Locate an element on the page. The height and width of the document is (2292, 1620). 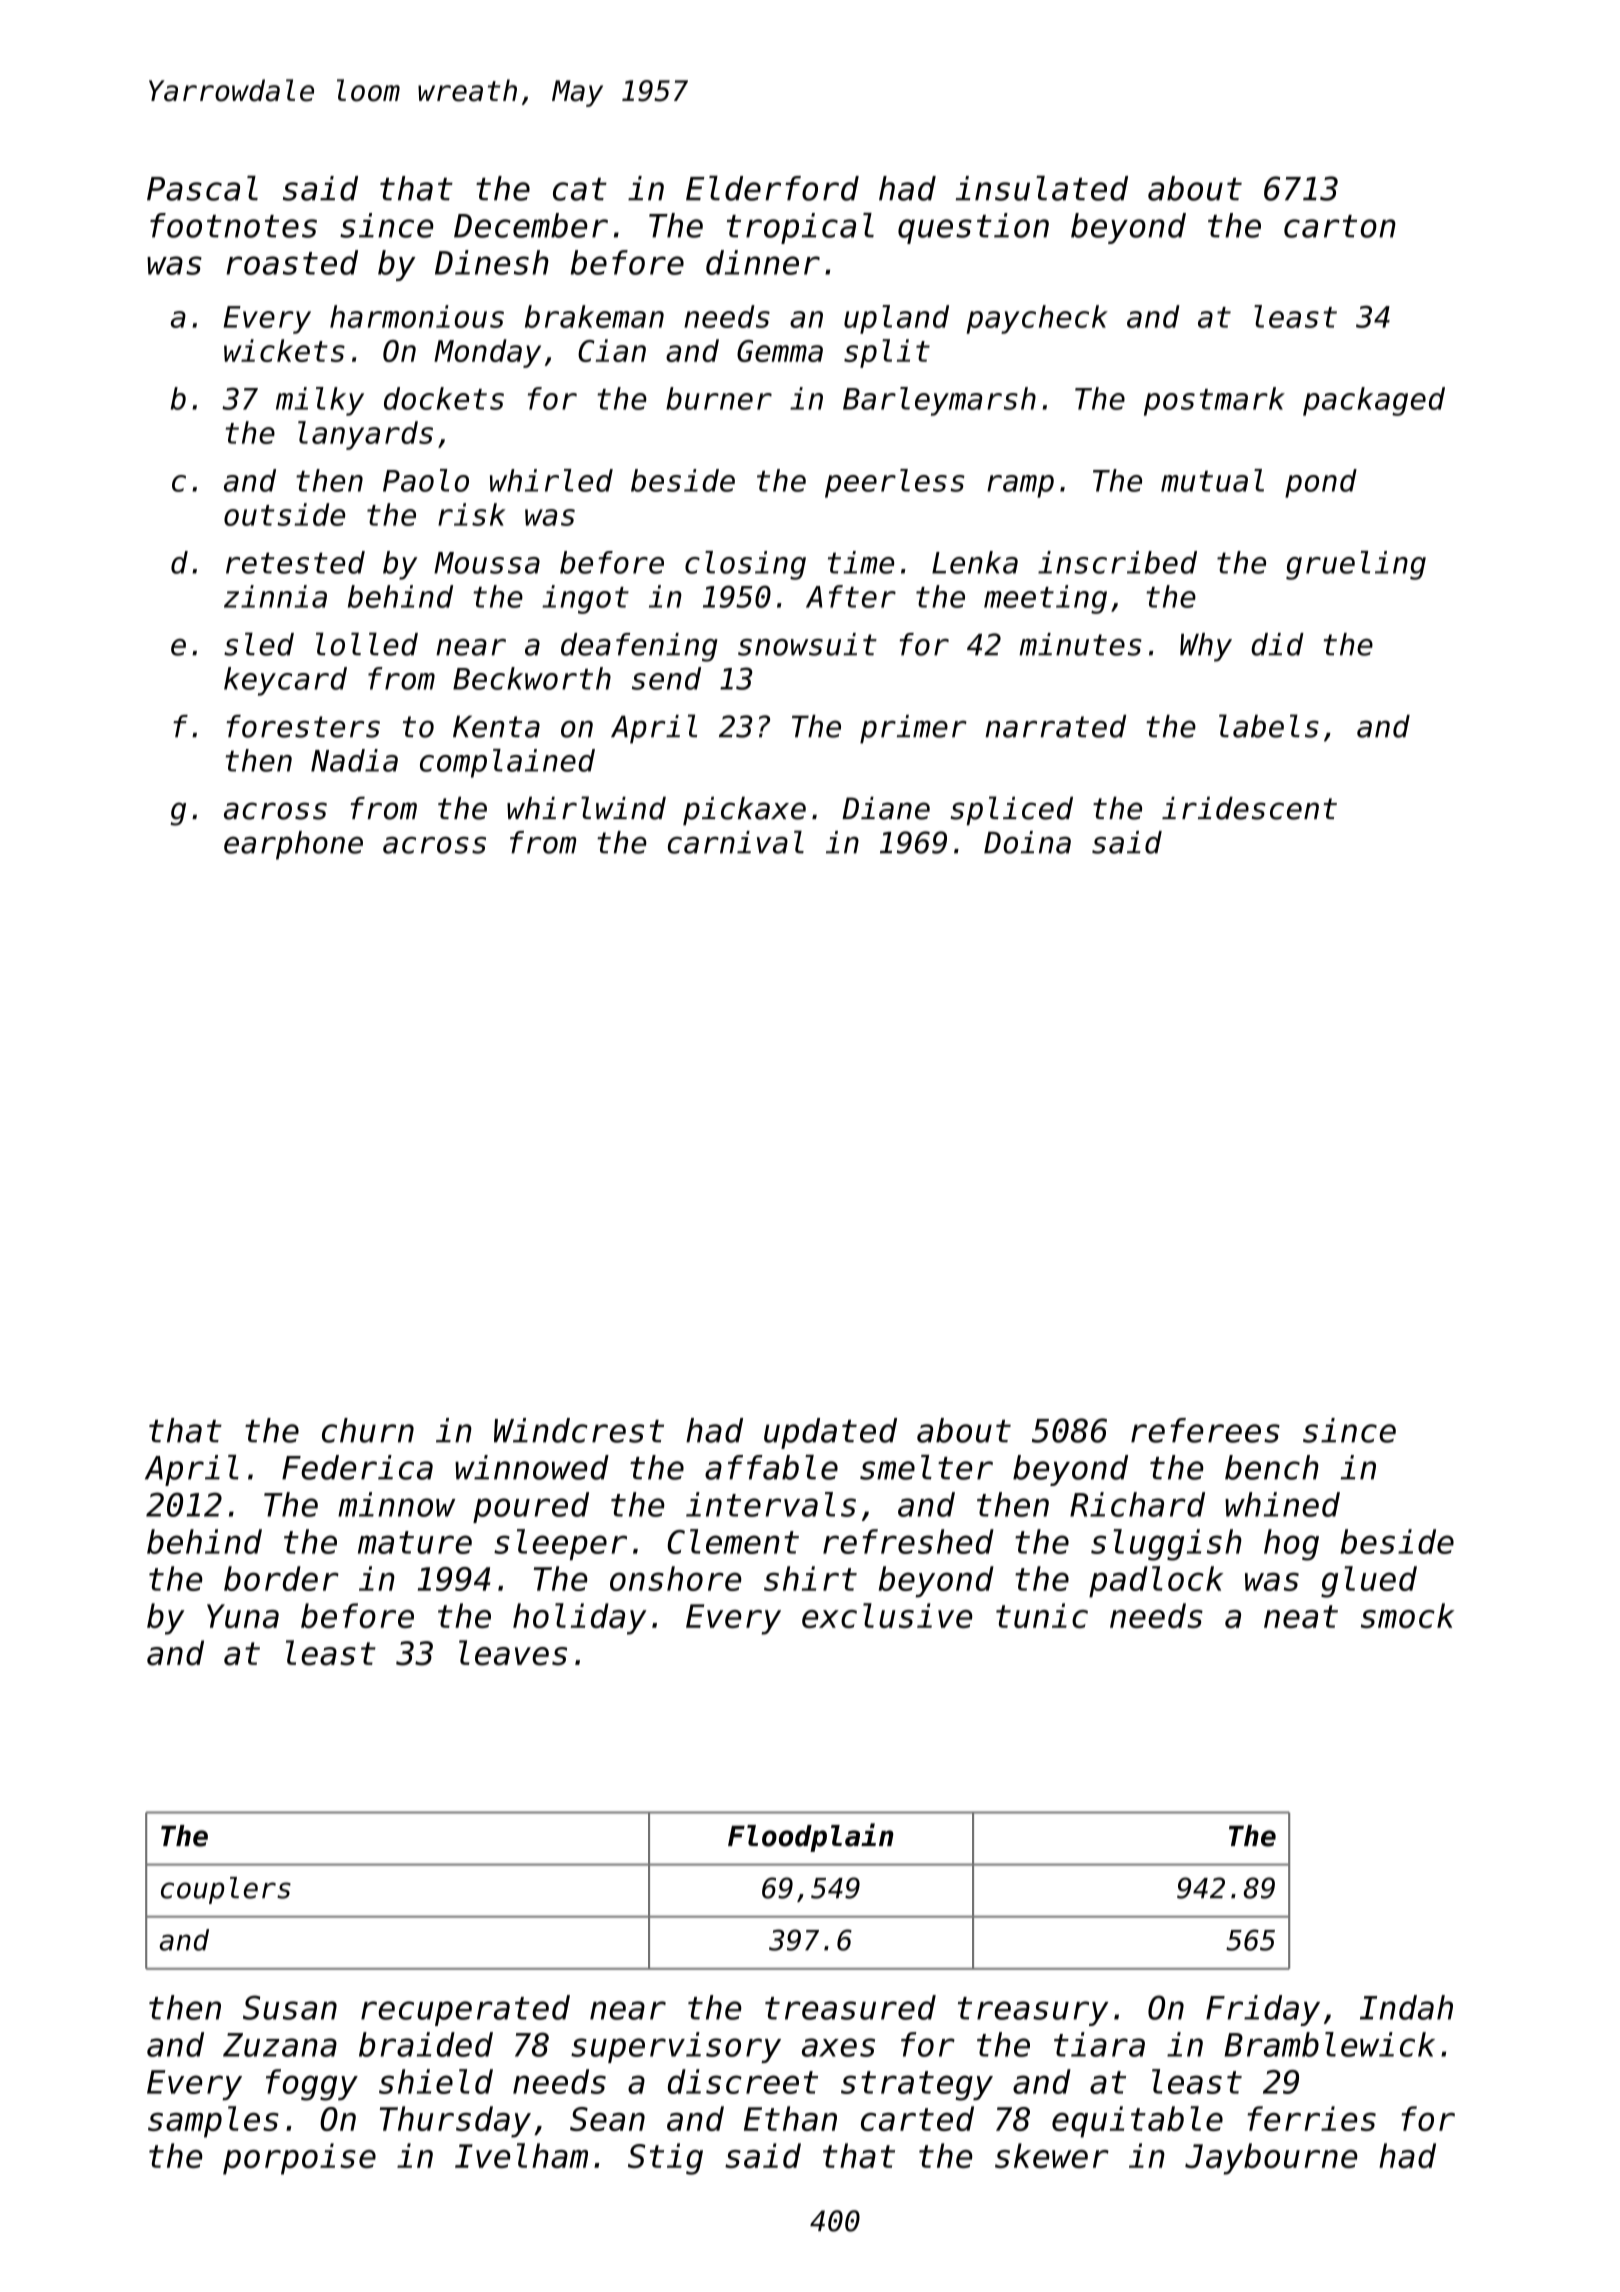
Doina is located at coordinates (1027, 842).
